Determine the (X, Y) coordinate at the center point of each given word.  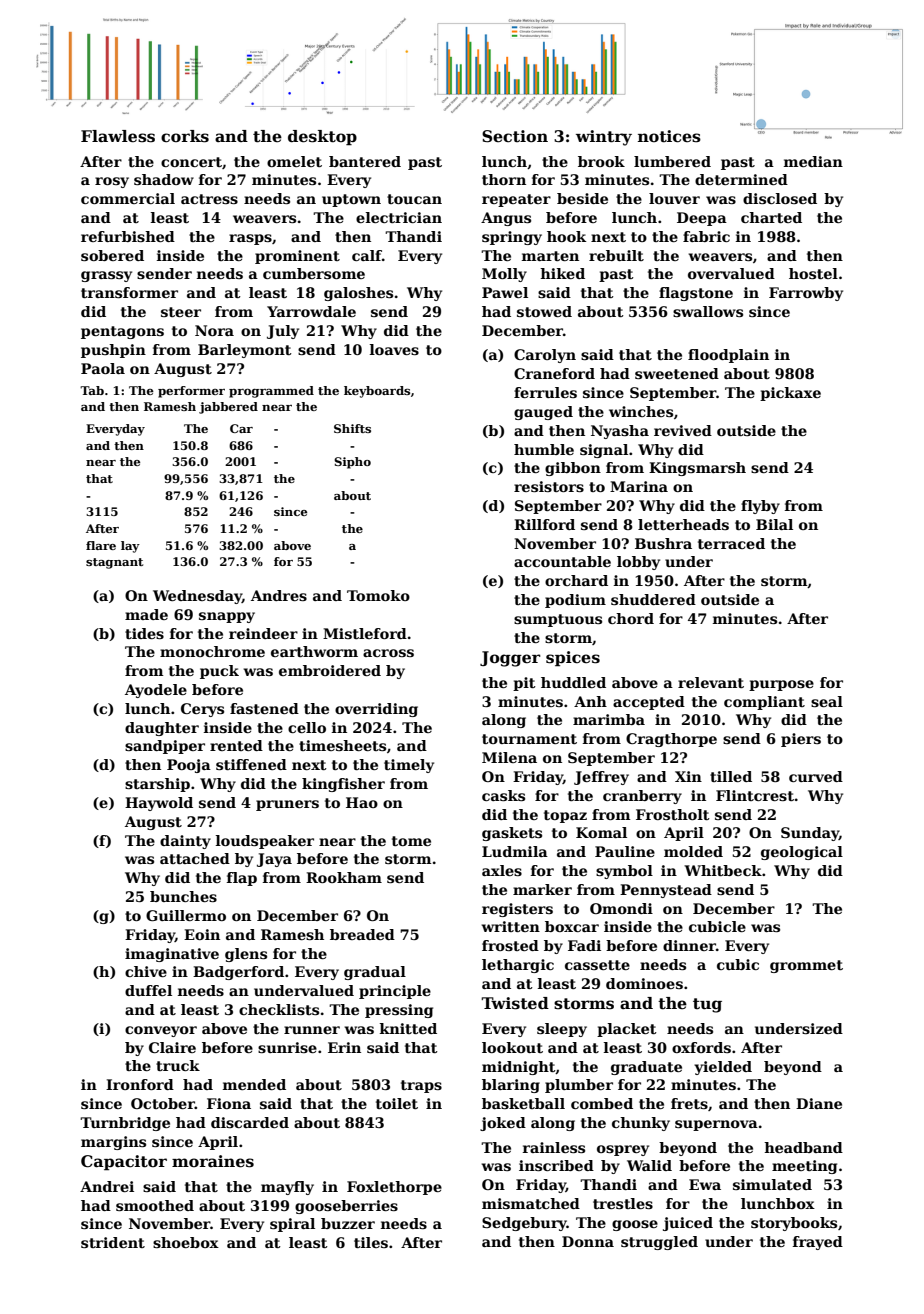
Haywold (159, 804)
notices (669, 136)
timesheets (342, 745)
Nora (214, 330)
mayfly (287, 1188)
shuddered (653, 599)
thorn (504, 179)
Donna (588, 1241)
